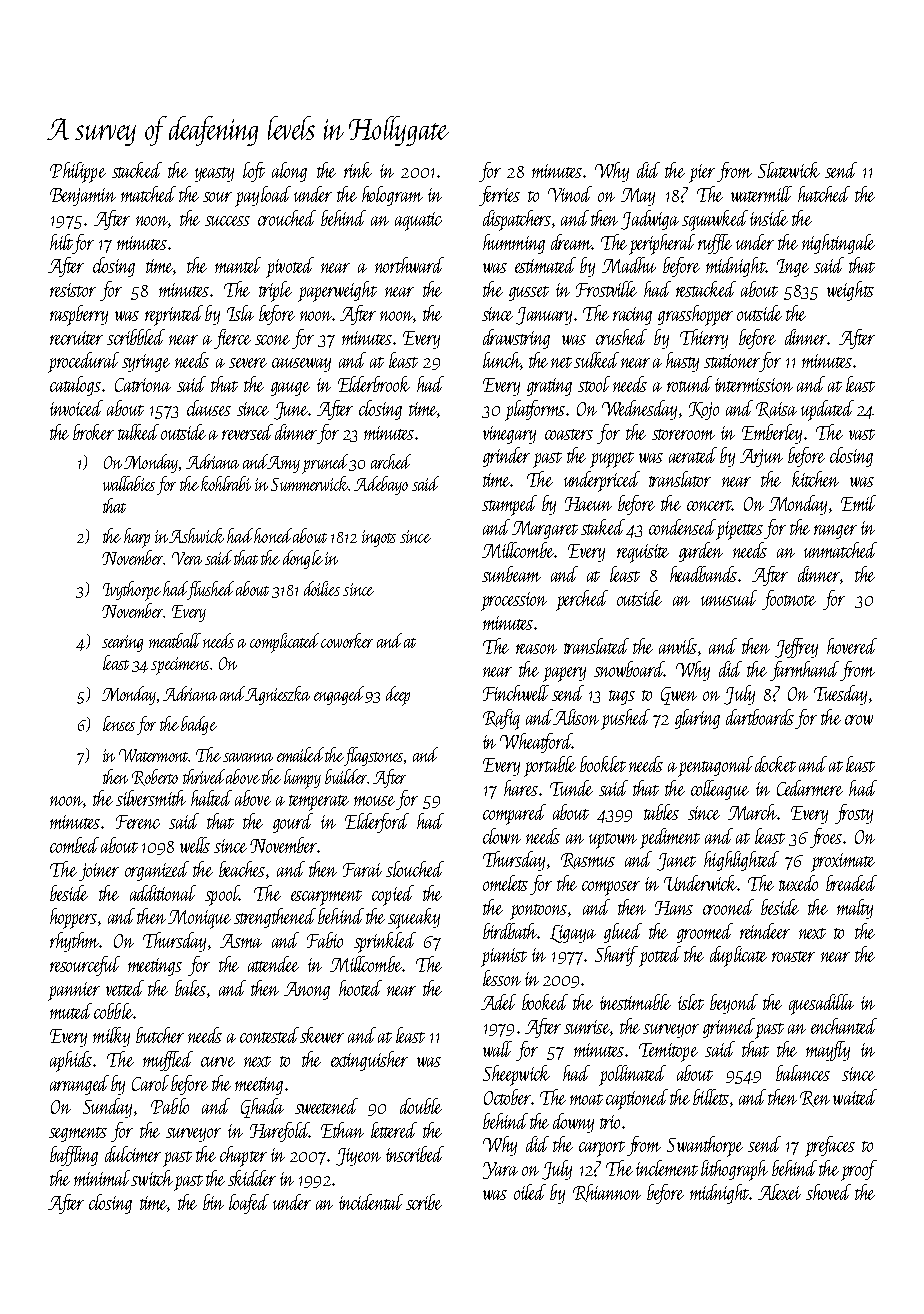 The height and width of the screenshot is (1314, 924). Describe the element at coordinates (852, 646) in the screenshot. I see `hovered` at that location.
